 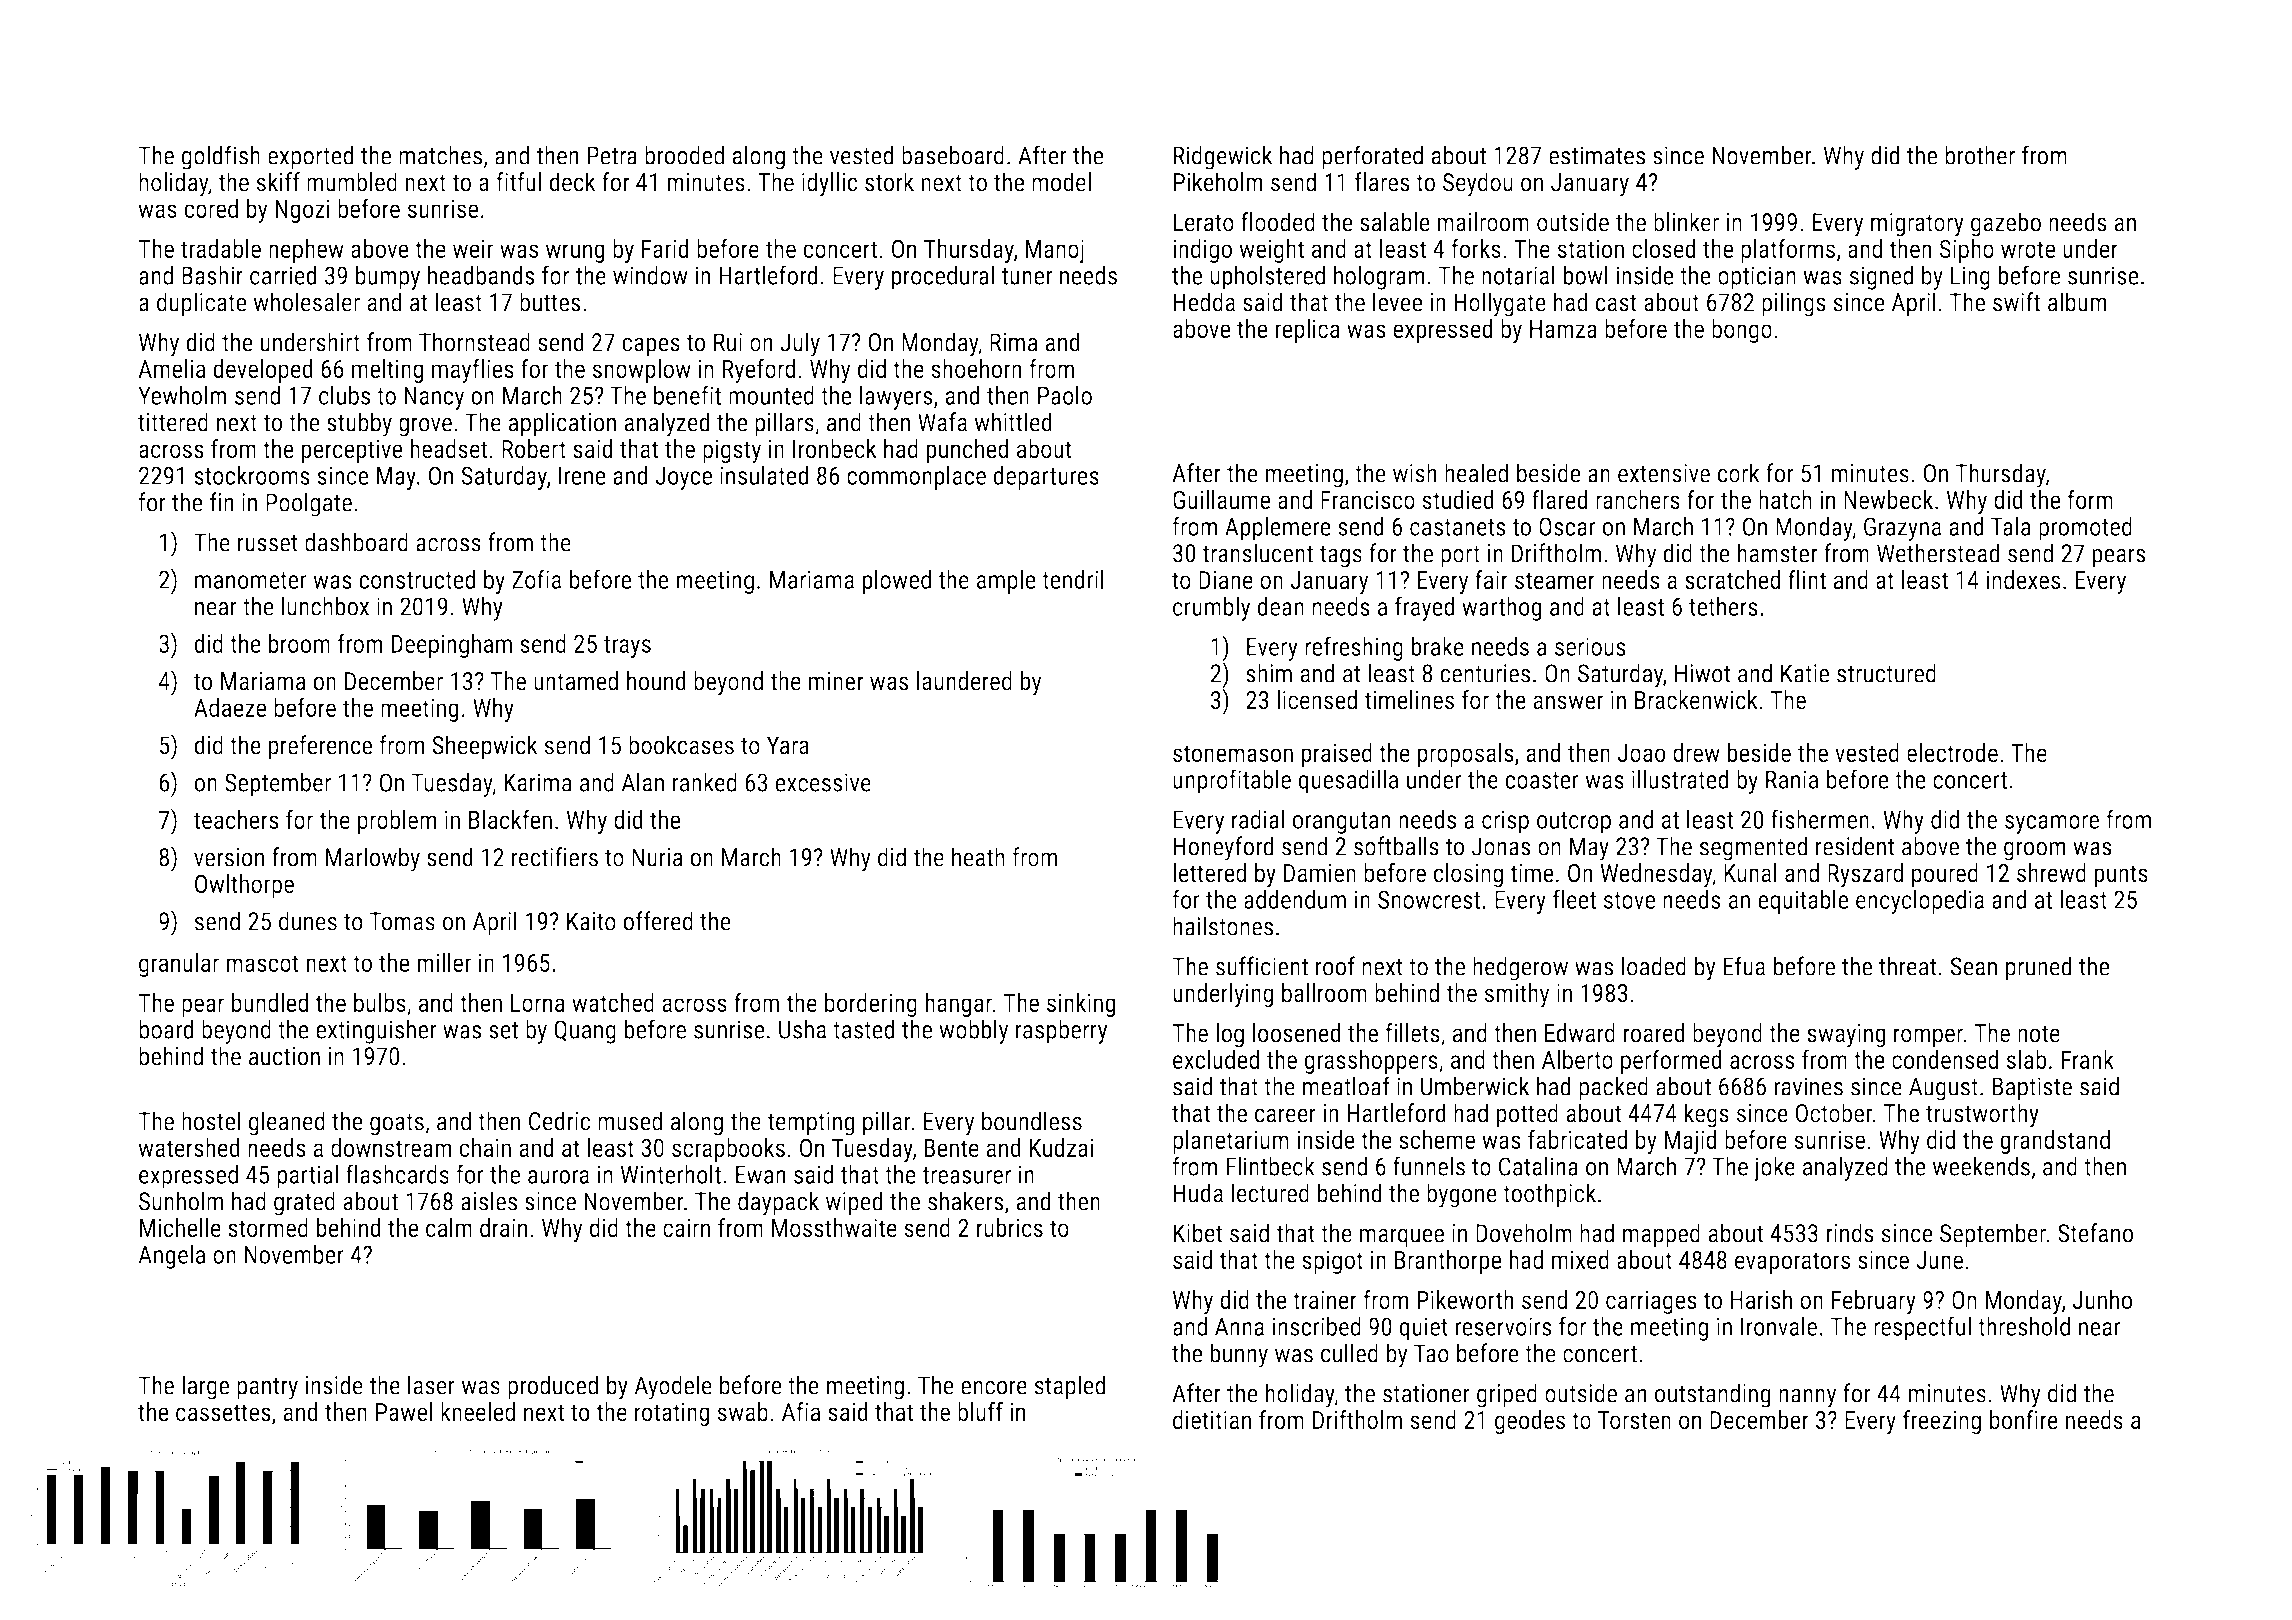 I want to click on dietitian, so click(x=1212, y=1419).
